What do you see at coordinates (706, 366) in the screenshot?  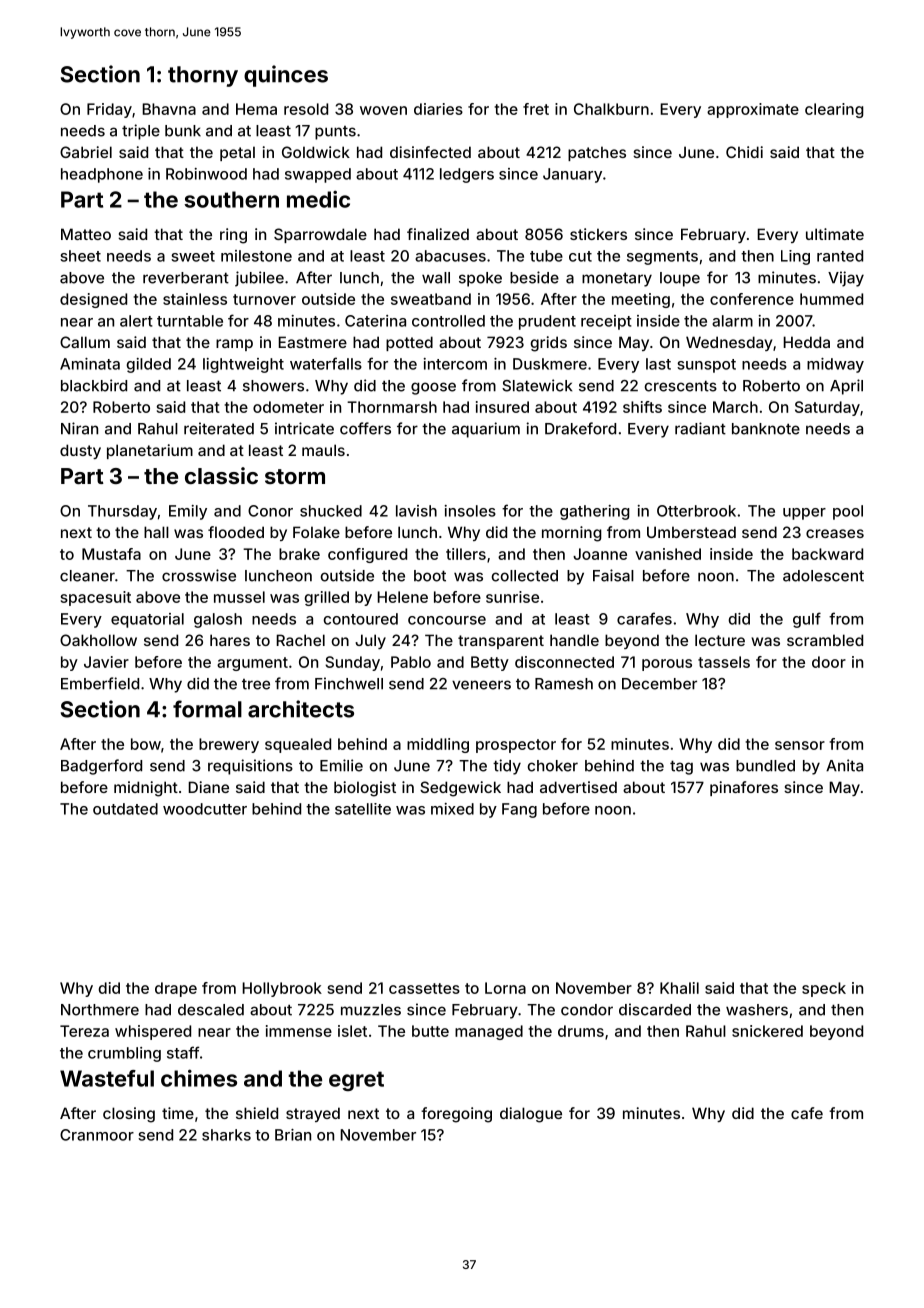 I see `sunspot` at bounding box center [706, 366].
